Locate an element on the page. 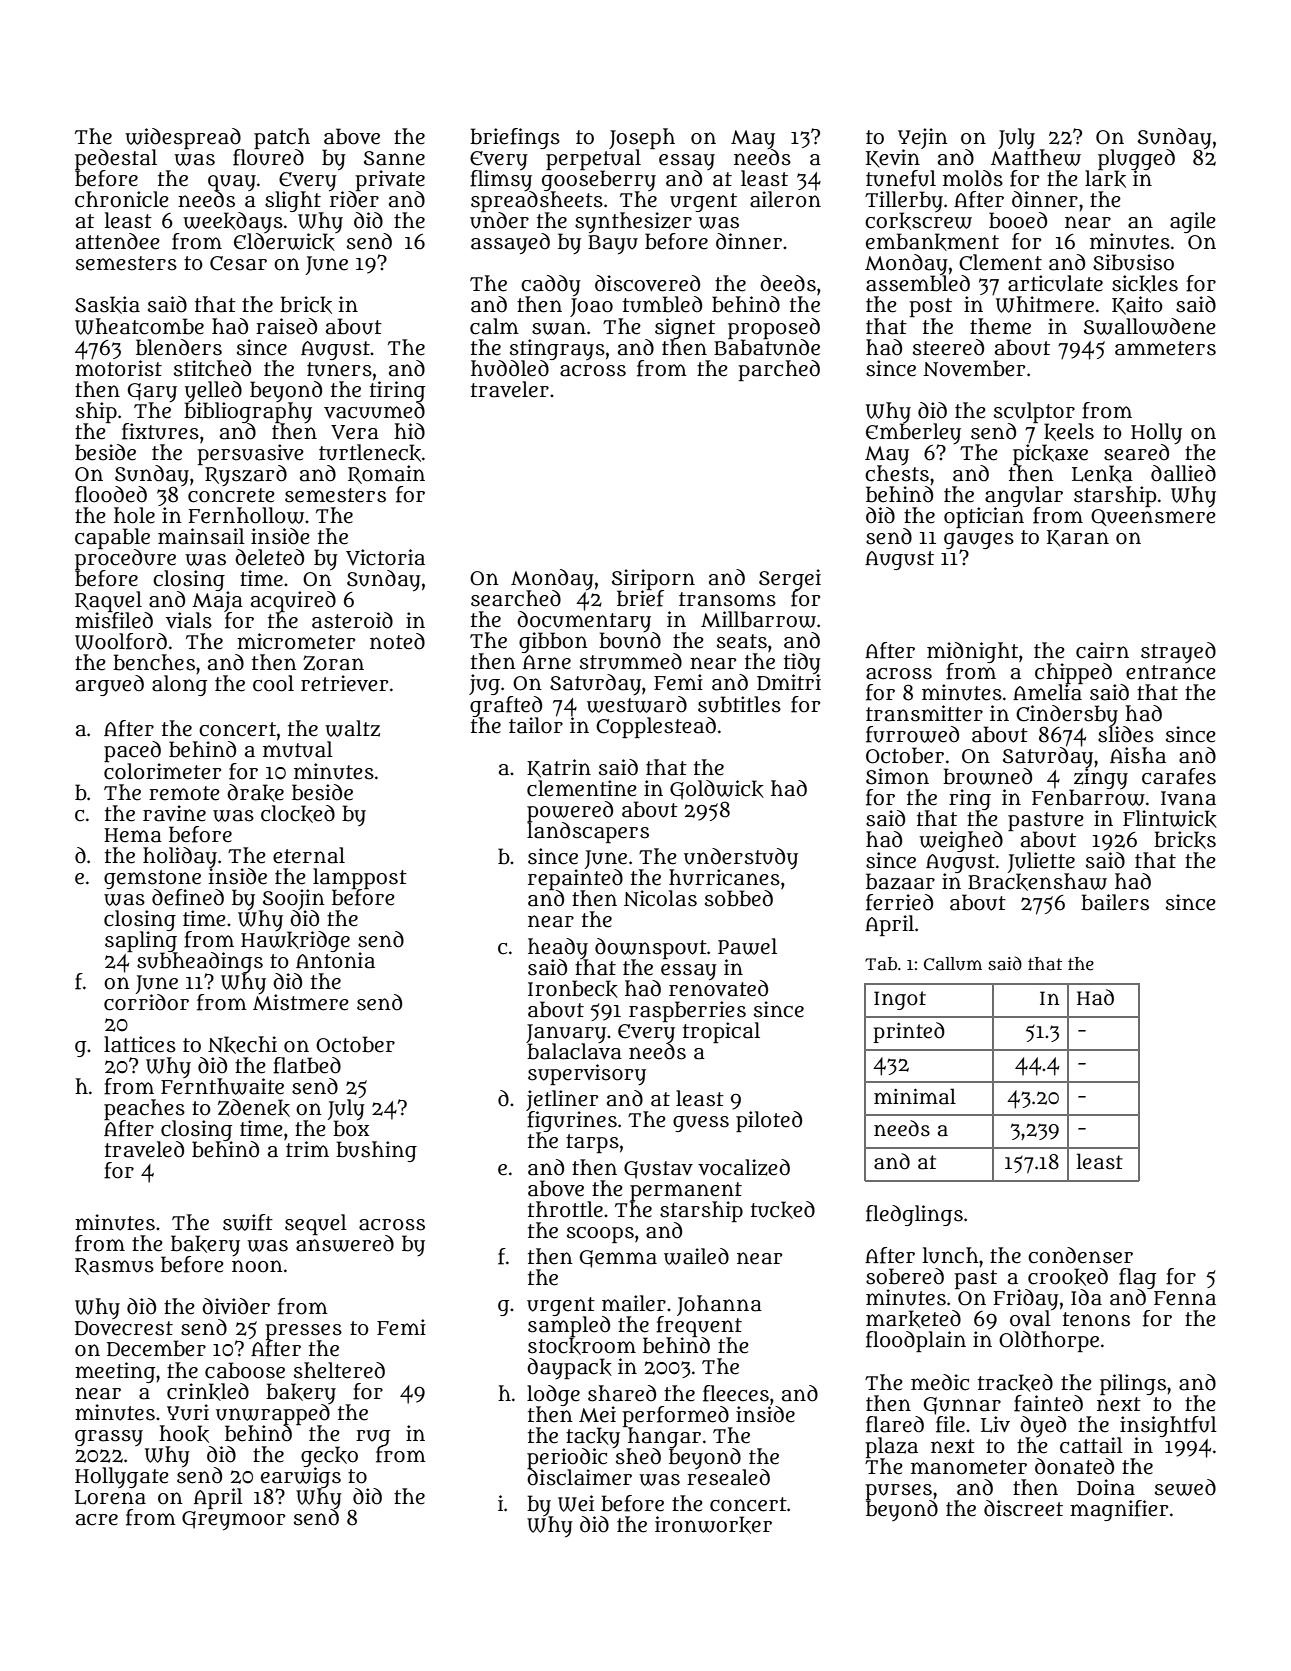  widespread is located at coordinates (183, 138).
